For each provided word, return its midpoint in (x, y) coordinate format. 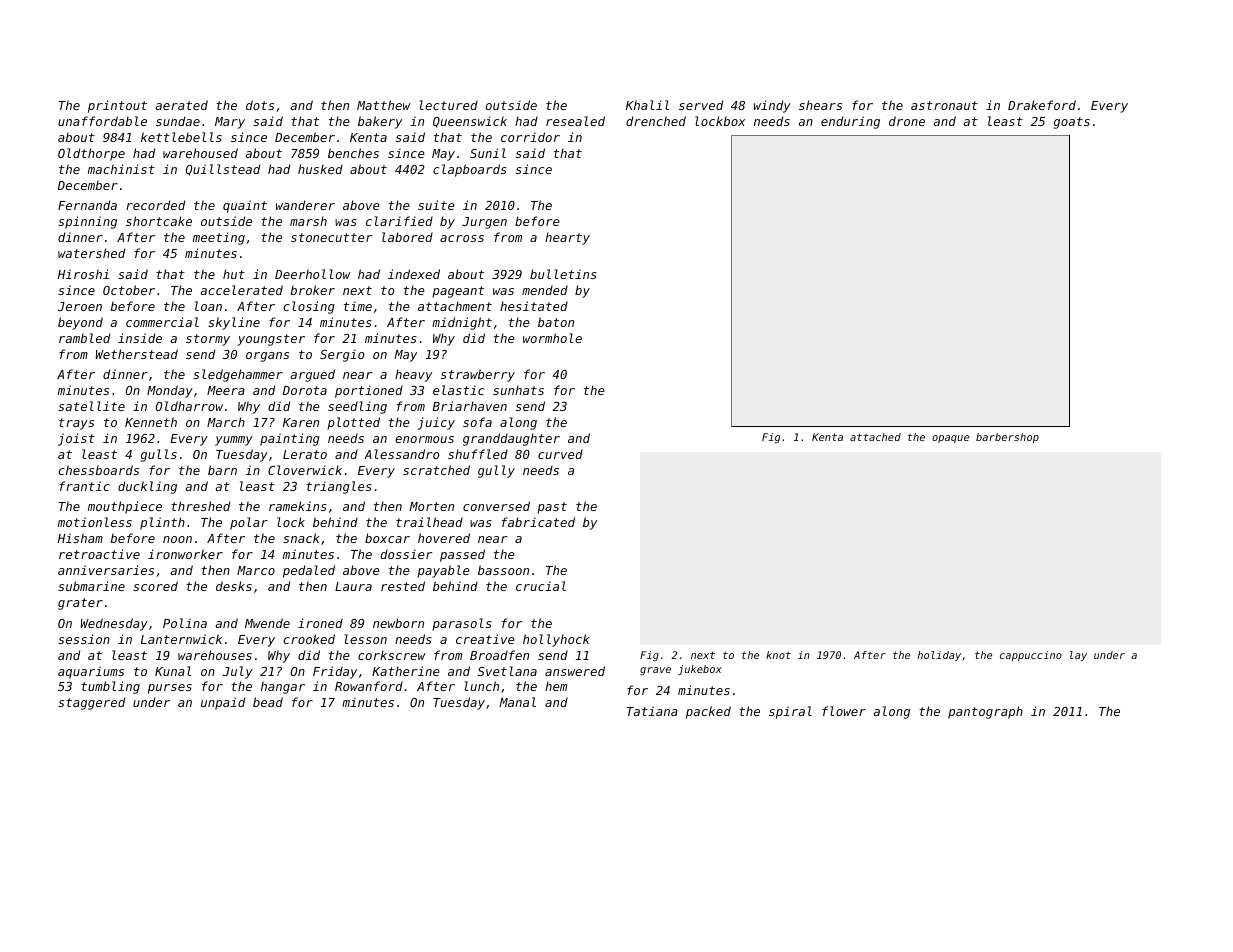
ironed (320, 623)
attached (875, 437)
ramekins (298, 506)
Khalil (647, 105)
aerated (181, 105)
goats (1072, 123)
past (552, 508)
